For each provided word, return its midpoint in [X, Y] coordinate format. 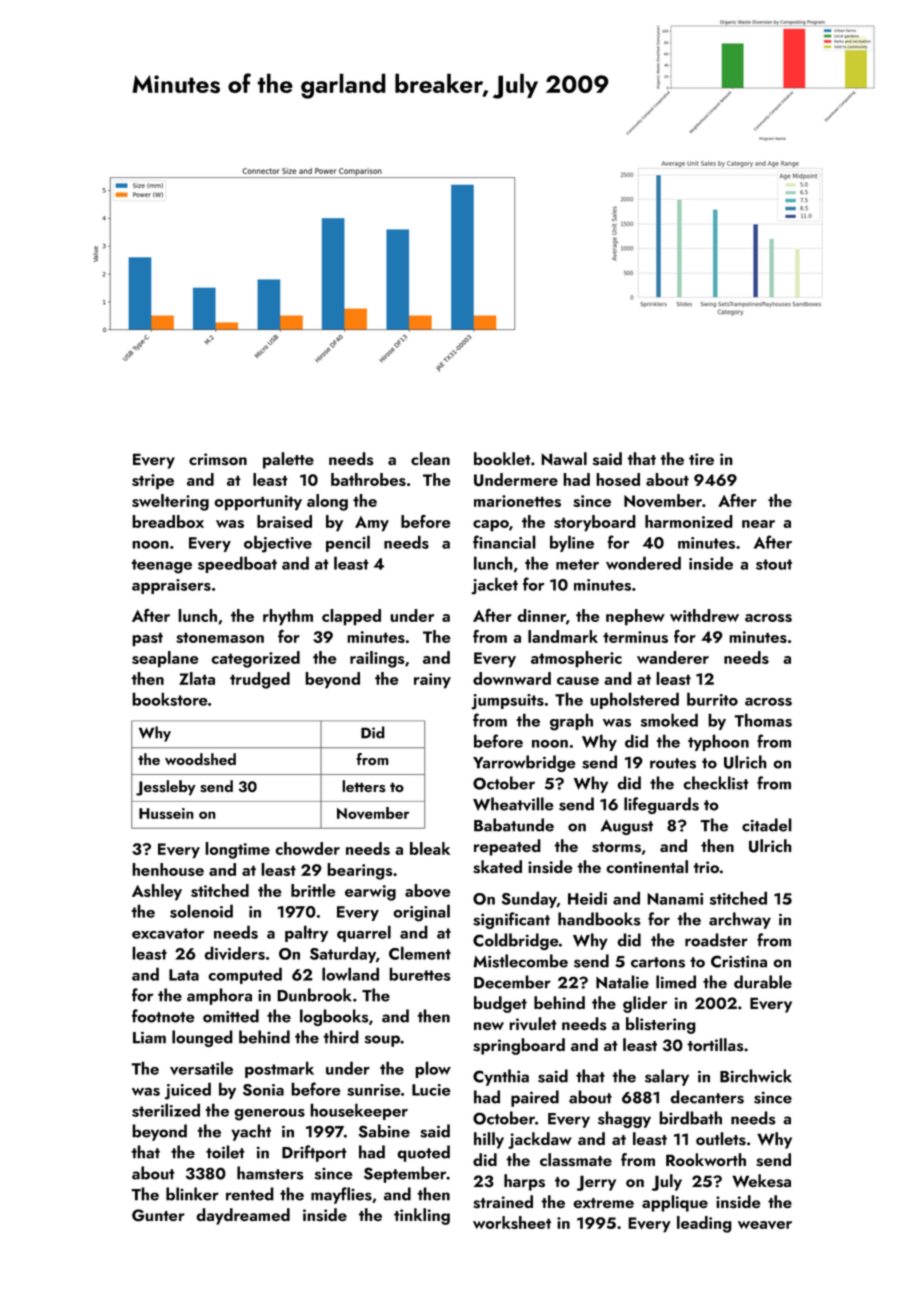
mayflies [341, 1195]
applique [675, 1203]
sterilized [166, 1110]
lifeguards [661, 805]
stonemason [220, 637]
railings [377, 659]
